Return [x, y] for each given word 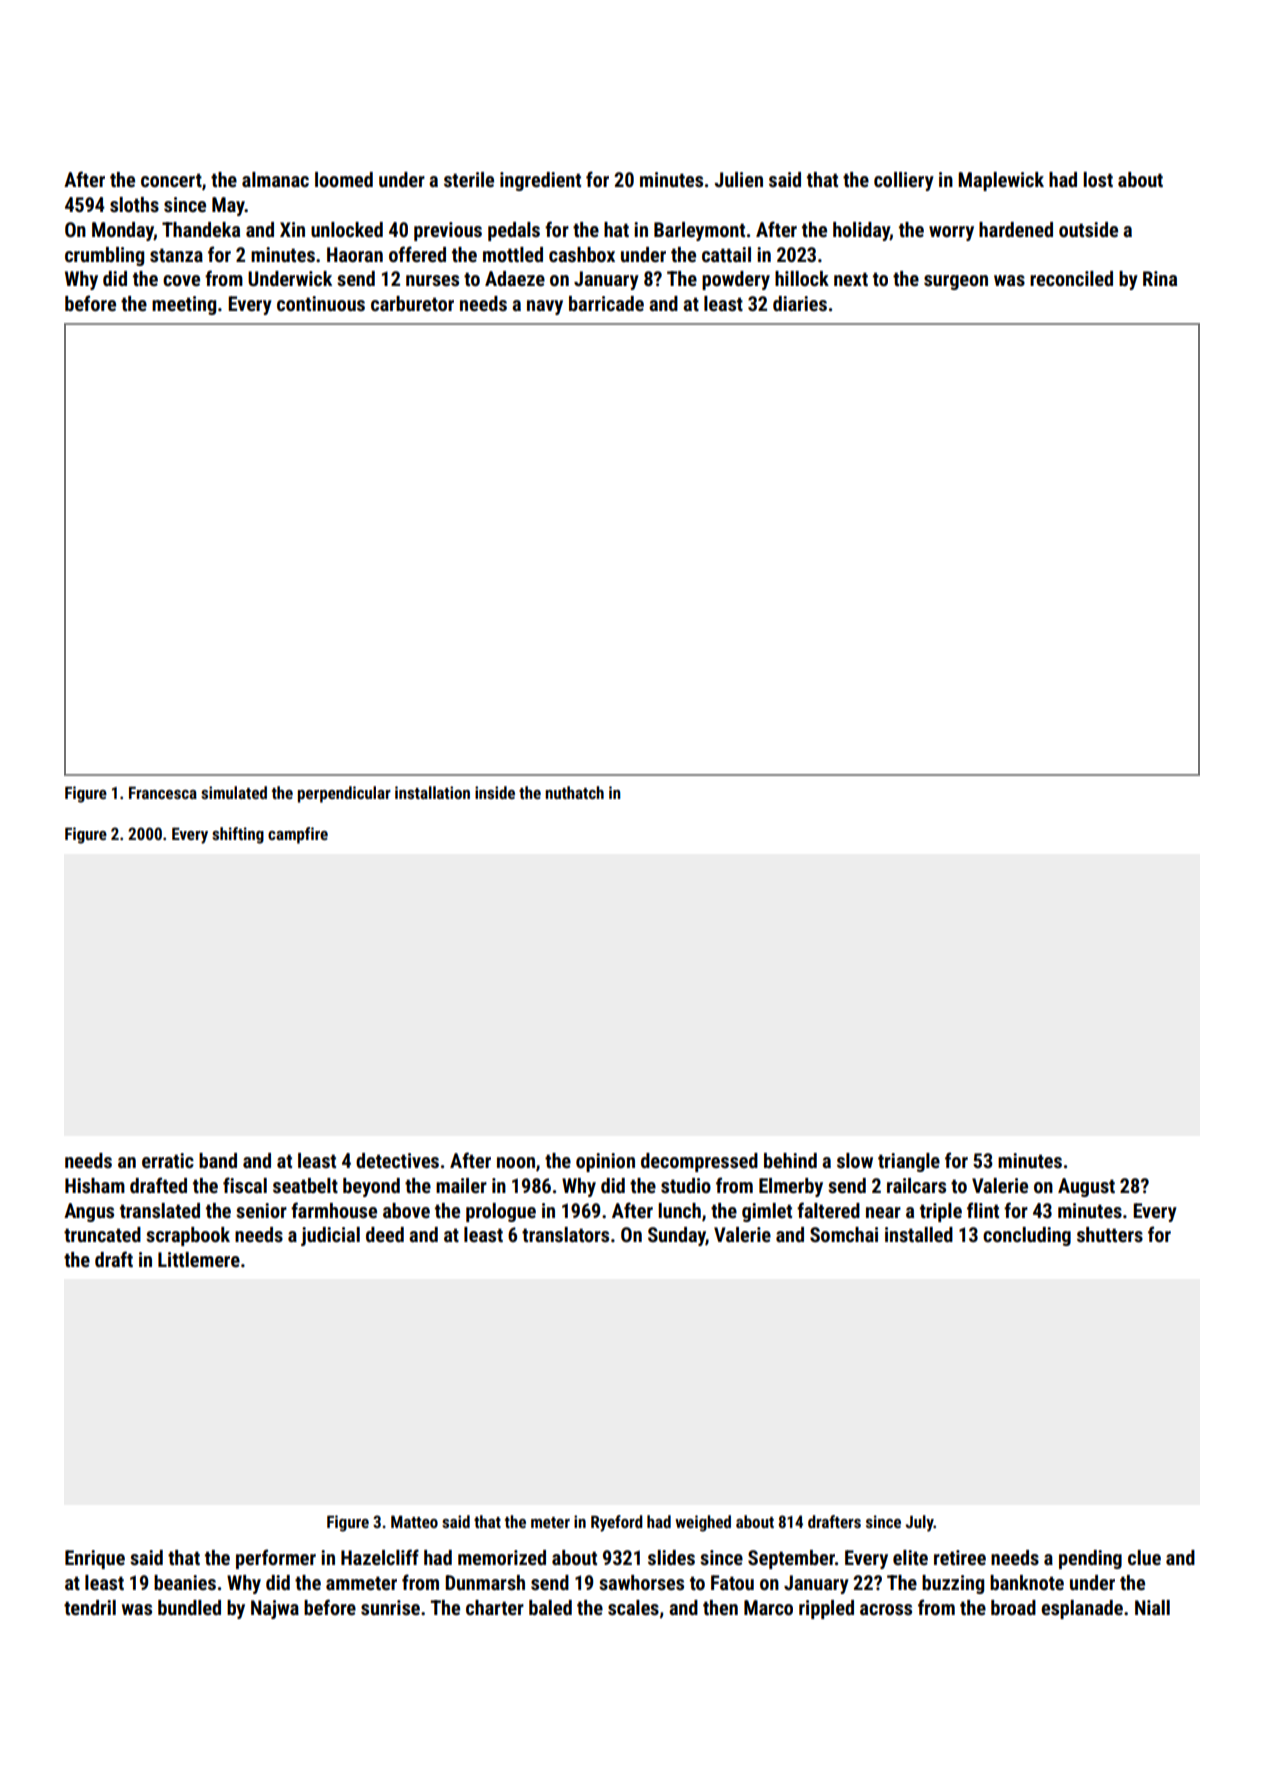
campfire [298, 835]
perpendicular [344, 794]
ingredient [540, 181]
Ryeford [617, 1523]
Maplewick [1001, 181]
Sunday [677, 1236]
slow [855, 1160]
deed [385, 1234]
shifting [238, 835]
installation [432, 792]
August [1086, 1187]
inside [495, 792]
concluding [1027, 1236]
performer [276, 1559]
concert [171, 180]
